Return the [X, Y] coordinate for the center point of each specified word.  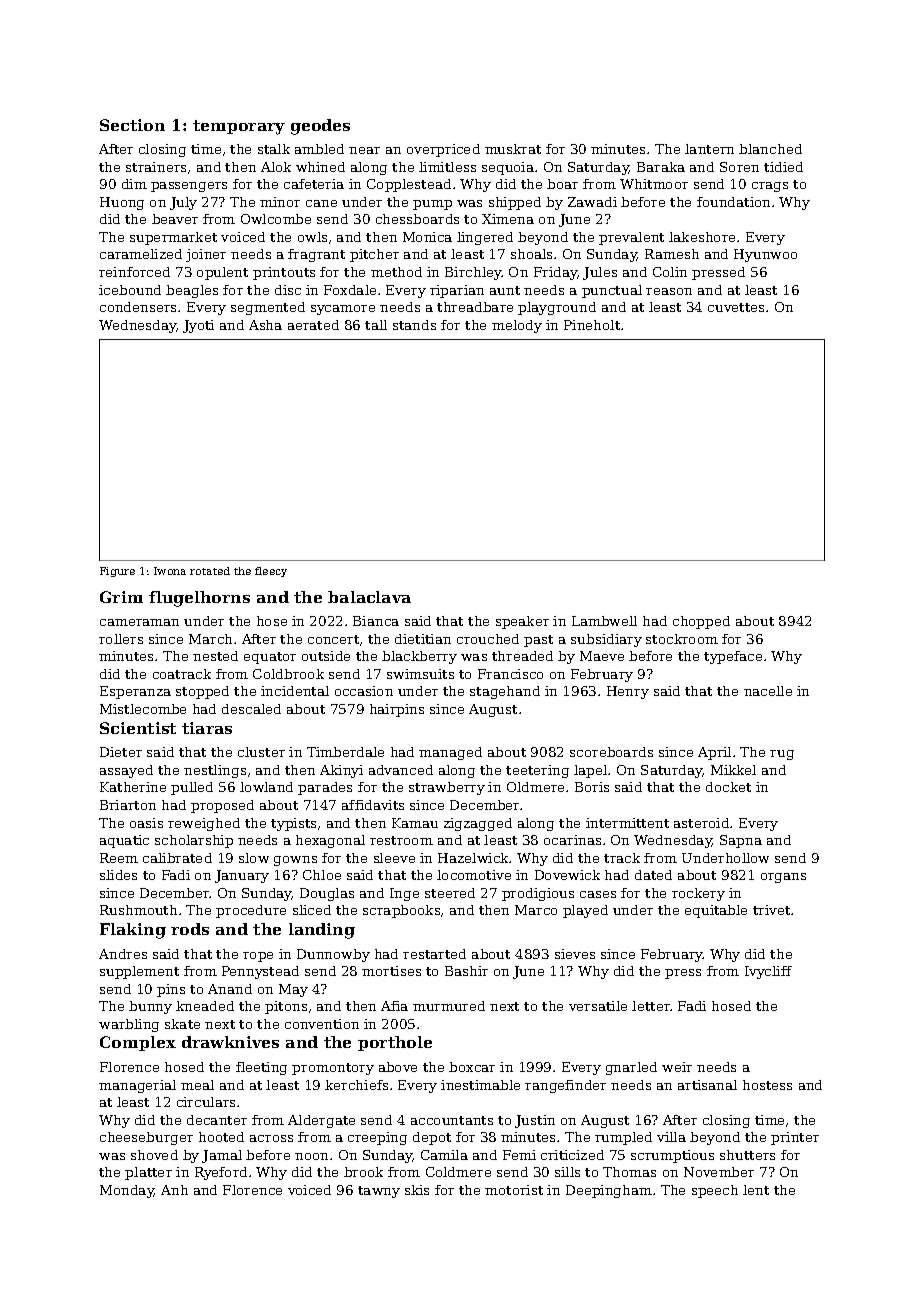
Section [132, 125]
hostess [767, 1085]
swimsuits [420, 674]
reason [669, 291]
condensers [138, 307]
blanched [770, 149]
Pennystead [260, 972]
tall [376, 325]
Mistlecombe [143, 709]
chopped [701, 622]
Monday [127, 1191]
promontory [333, 1069]
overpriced [443, 150]
